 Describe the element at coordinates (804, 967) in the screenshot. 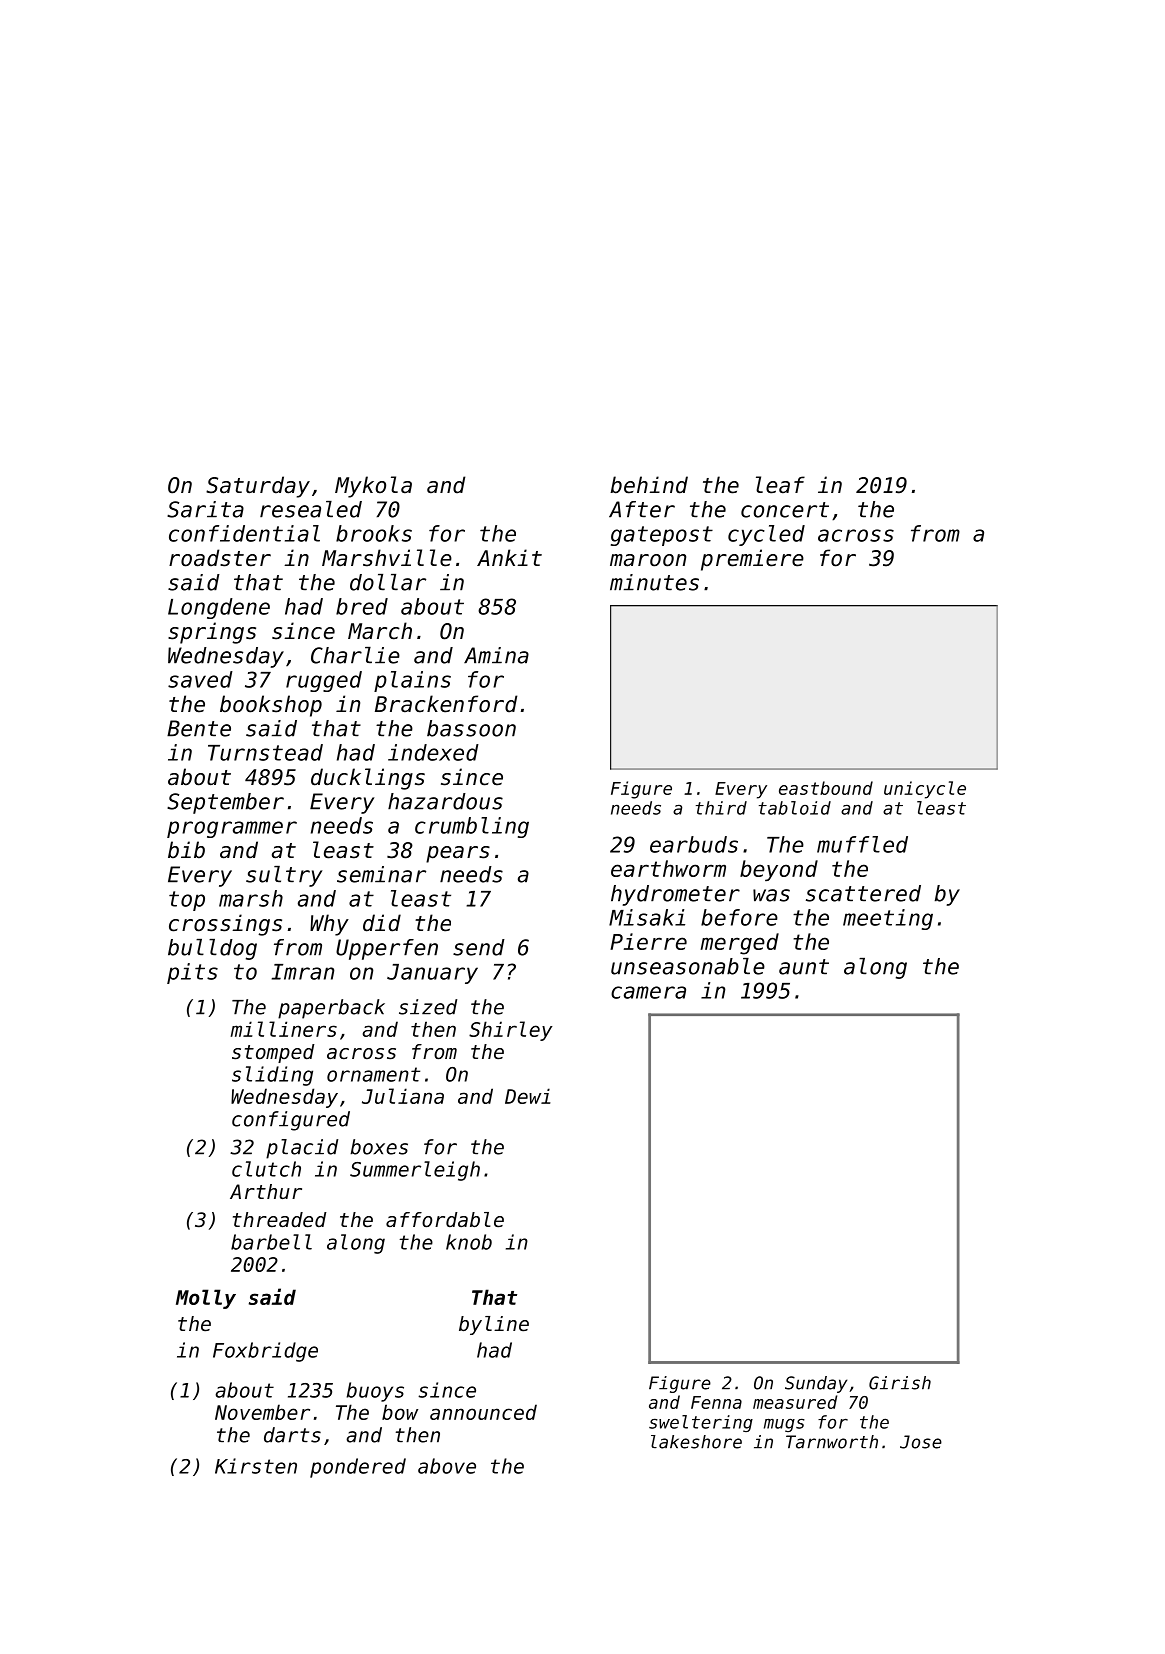

I see `aunt` at that location.
